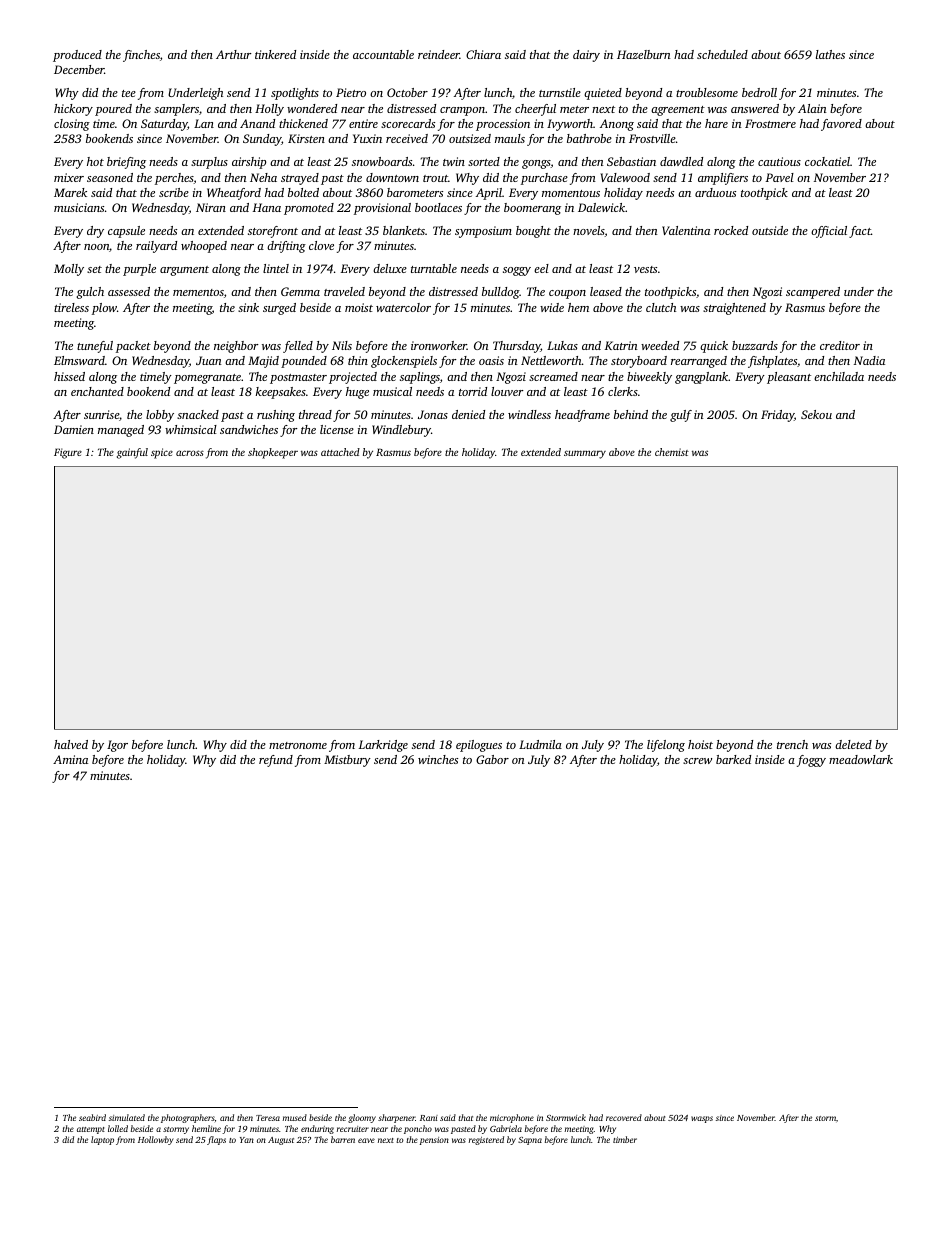 The width and height of the page is (952, 1233). Describe the element at coordinates (586, 56) in the page. I see `dairy` at that location.
